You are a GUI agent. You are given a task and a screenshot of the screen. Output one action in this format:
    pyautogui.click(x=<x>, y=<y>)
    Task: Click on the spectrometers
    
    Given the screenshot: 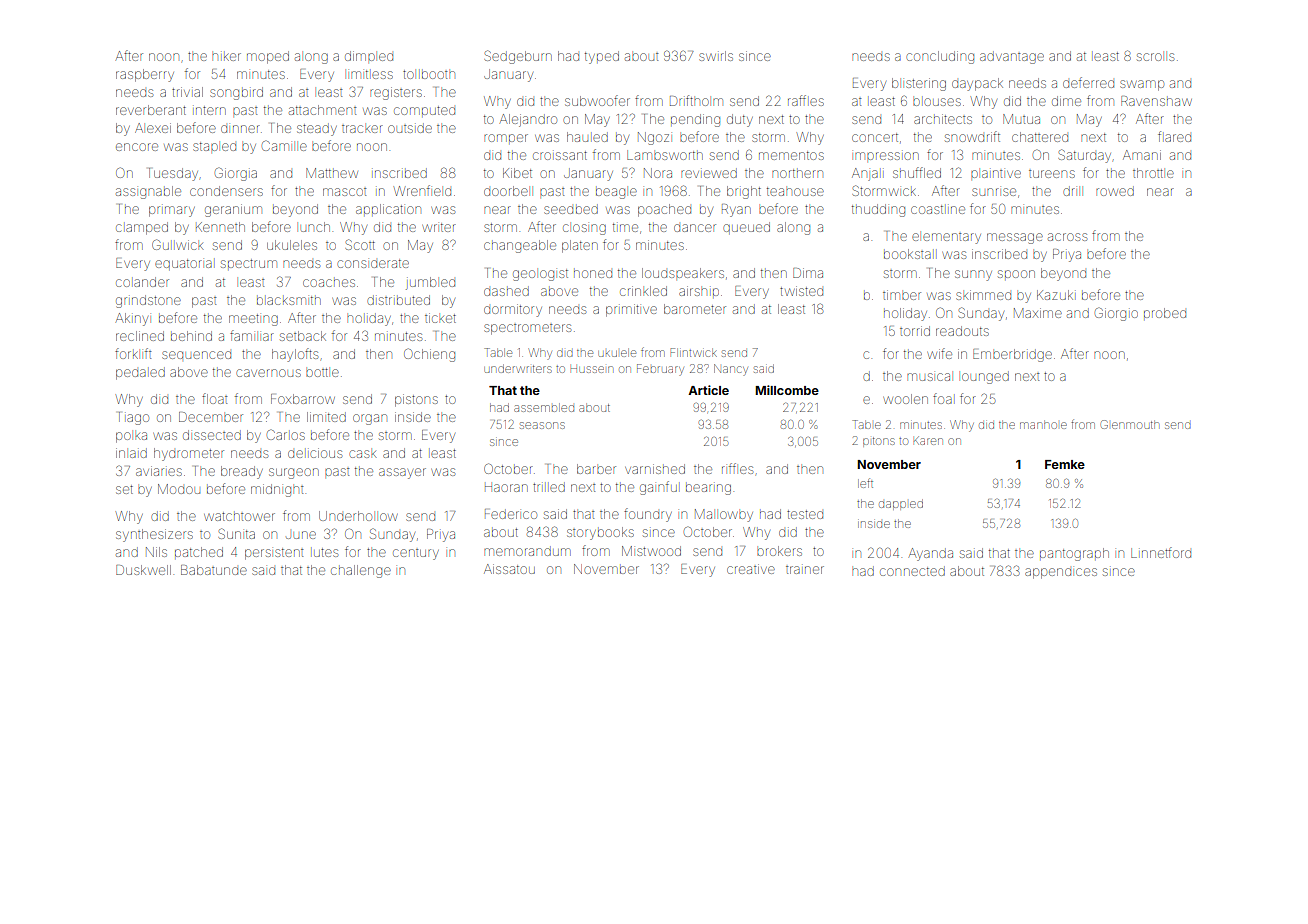 What is the action you would take?
    pyautogui.click(x=527, y=329)
